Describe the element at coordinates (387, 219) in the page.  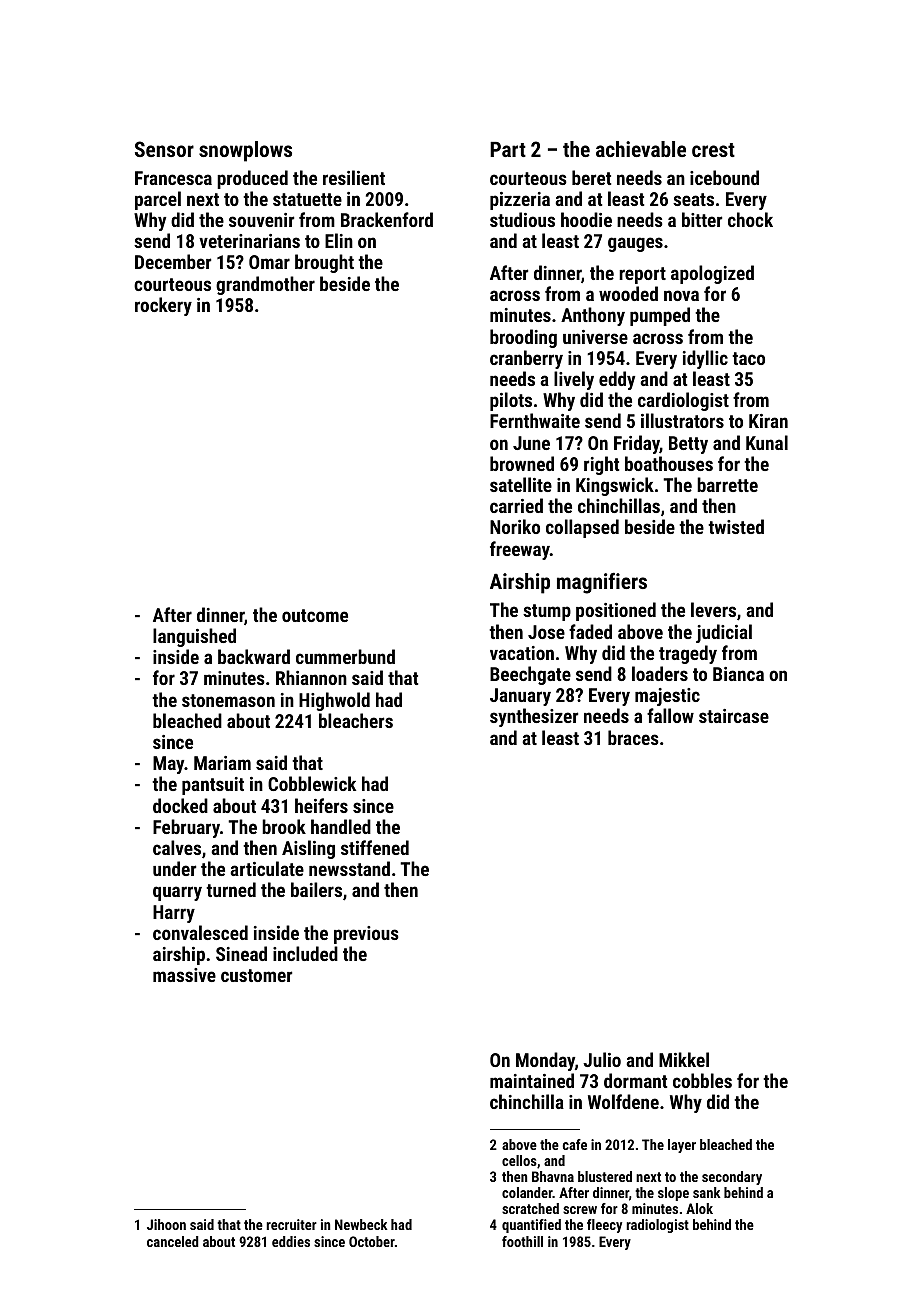
I see `Brackenford` at that location.
